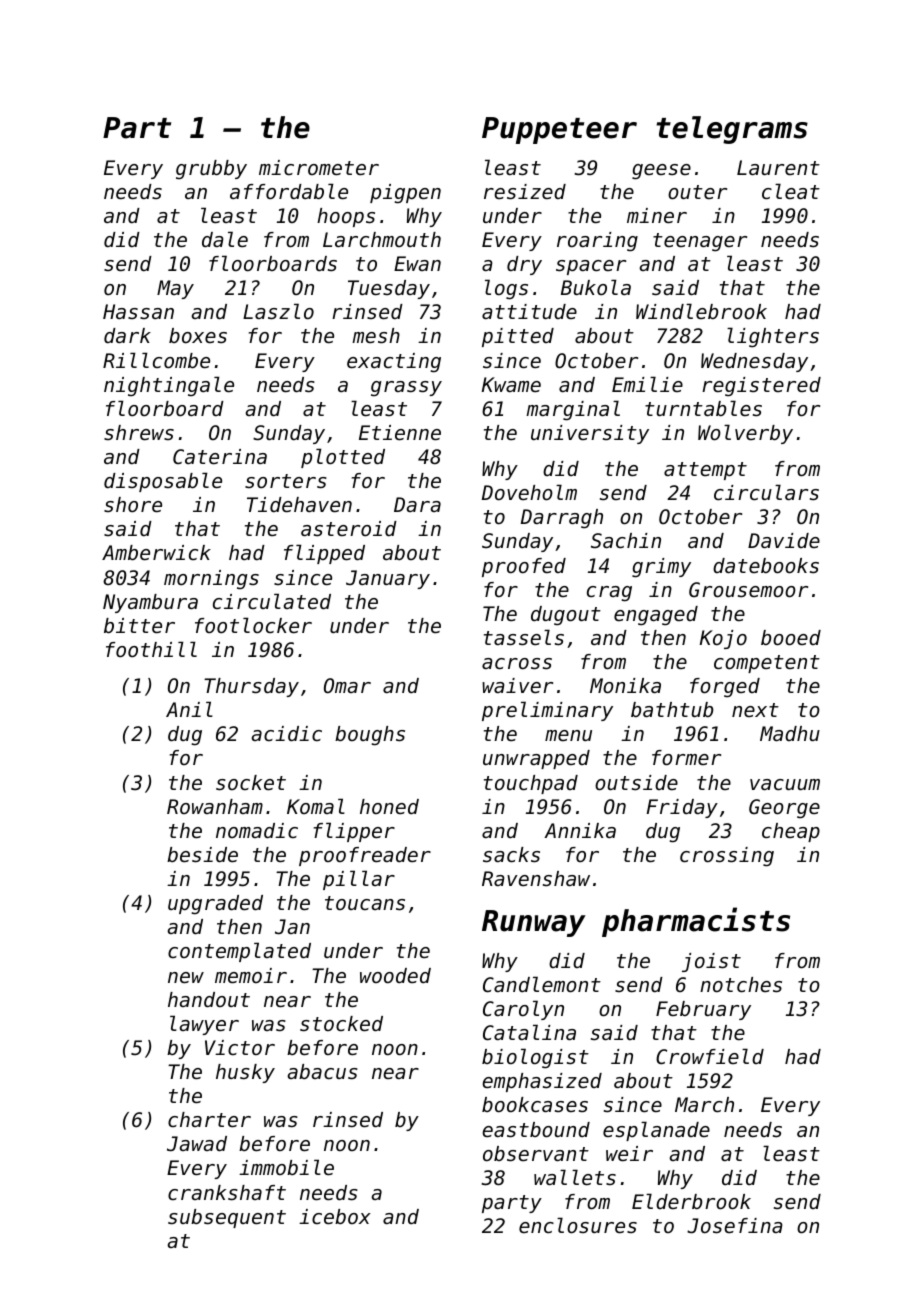 The image size is (924, 1314). Describe the element at coordinates (536, 1154) in the screenshot. I see `observant` at that location.
